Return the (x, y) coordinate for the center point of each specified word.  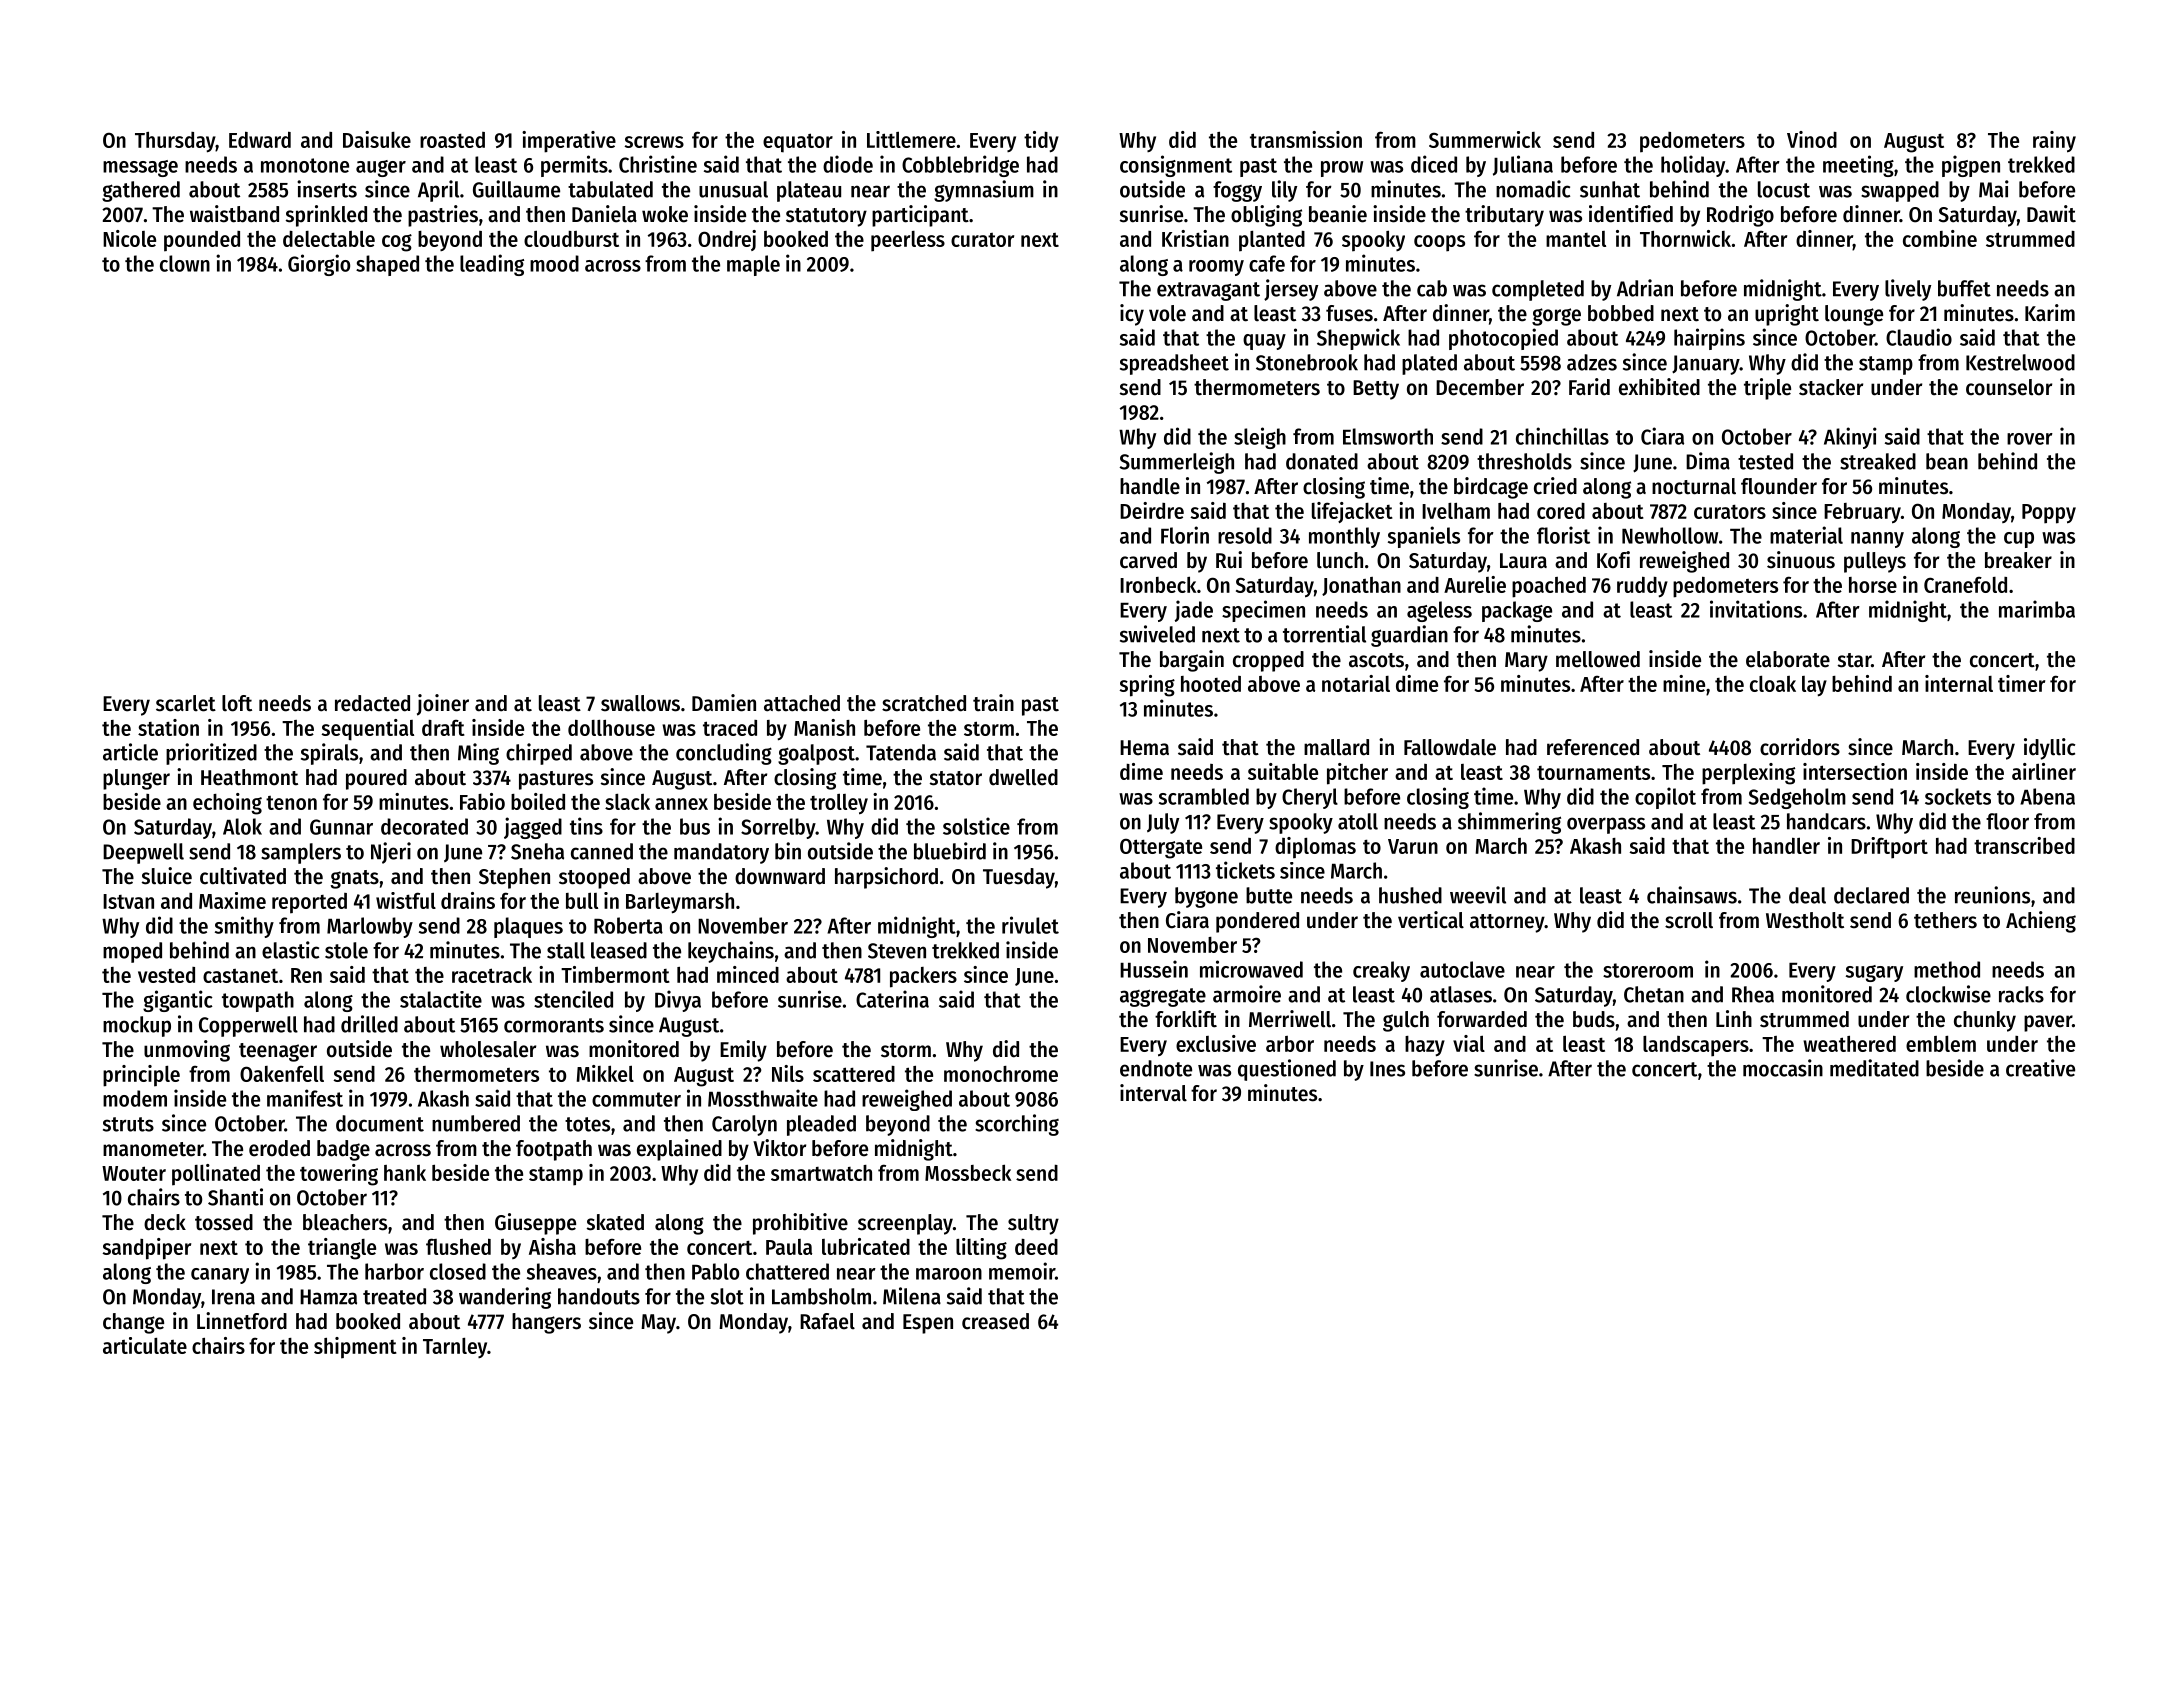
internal (1959, 683)
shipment (355, 1348)
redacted (372, 703)
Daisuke (377, 139)
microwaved (1251, 969)
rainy (2054, 142)
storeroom (1648, 970)
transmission (1306, 139)
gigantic (178, 1001)
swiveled (1157, 634)
